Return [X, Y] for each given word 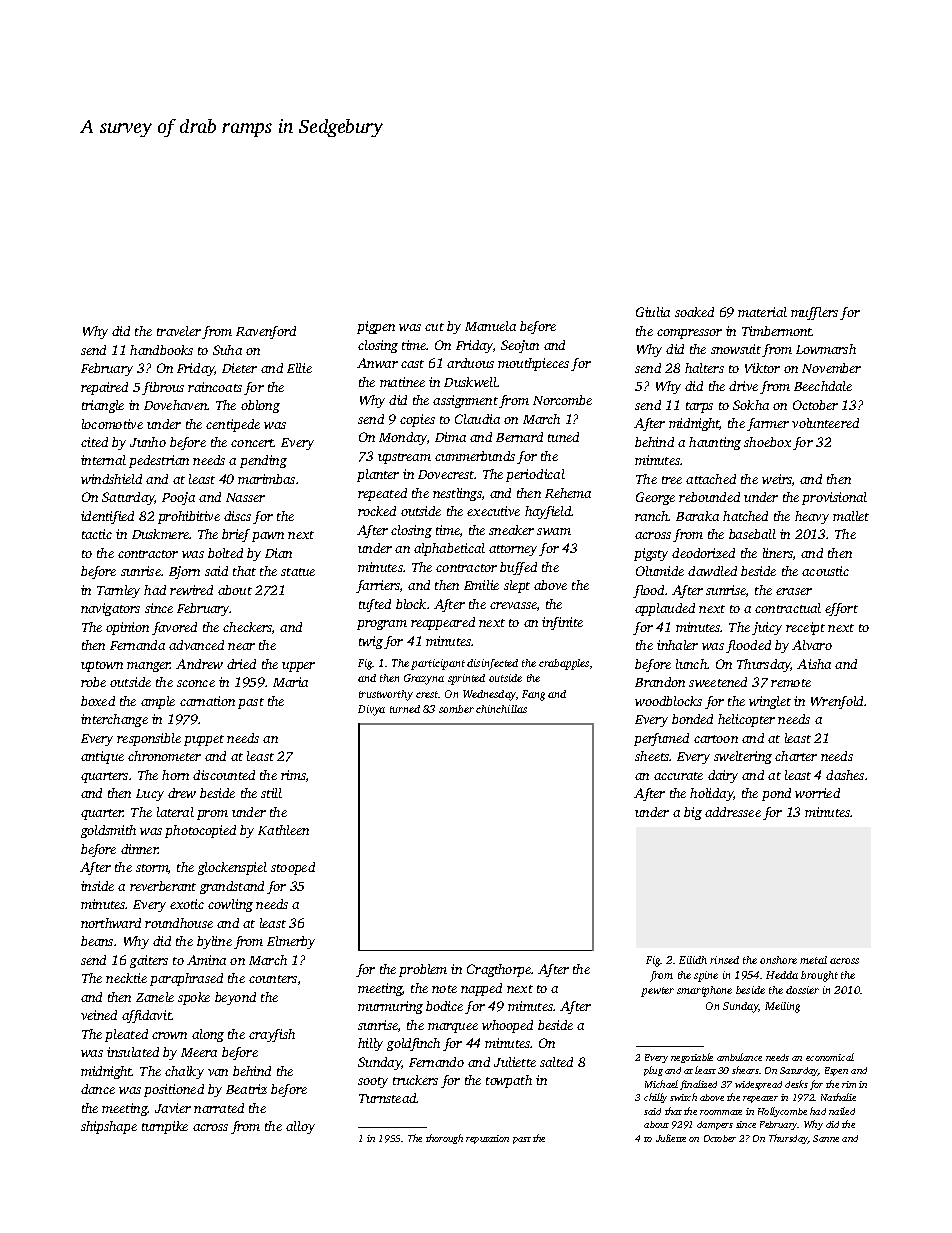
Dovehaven [176, 405]
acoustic [825, 571]
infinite [562, 623]
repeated [382, 494]
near [241, 646]
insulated [133, 1052]
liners [778, 553]
